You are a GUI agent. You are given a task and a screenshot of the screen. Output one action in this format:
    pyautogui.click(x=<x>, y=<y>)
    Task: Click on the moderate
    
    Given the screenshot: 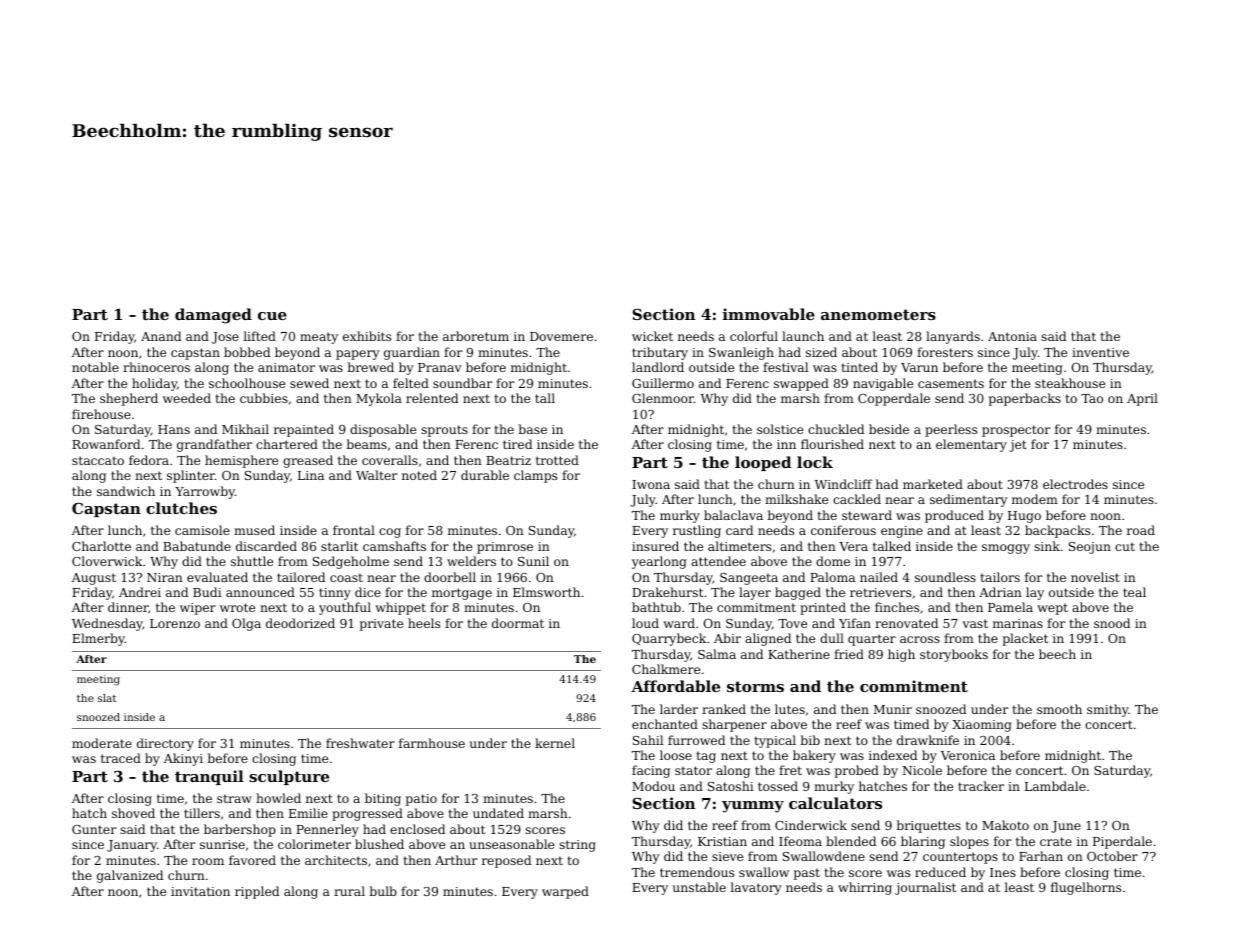 What is the action you would take?
    pyautogui.click(x=102, y=743)
